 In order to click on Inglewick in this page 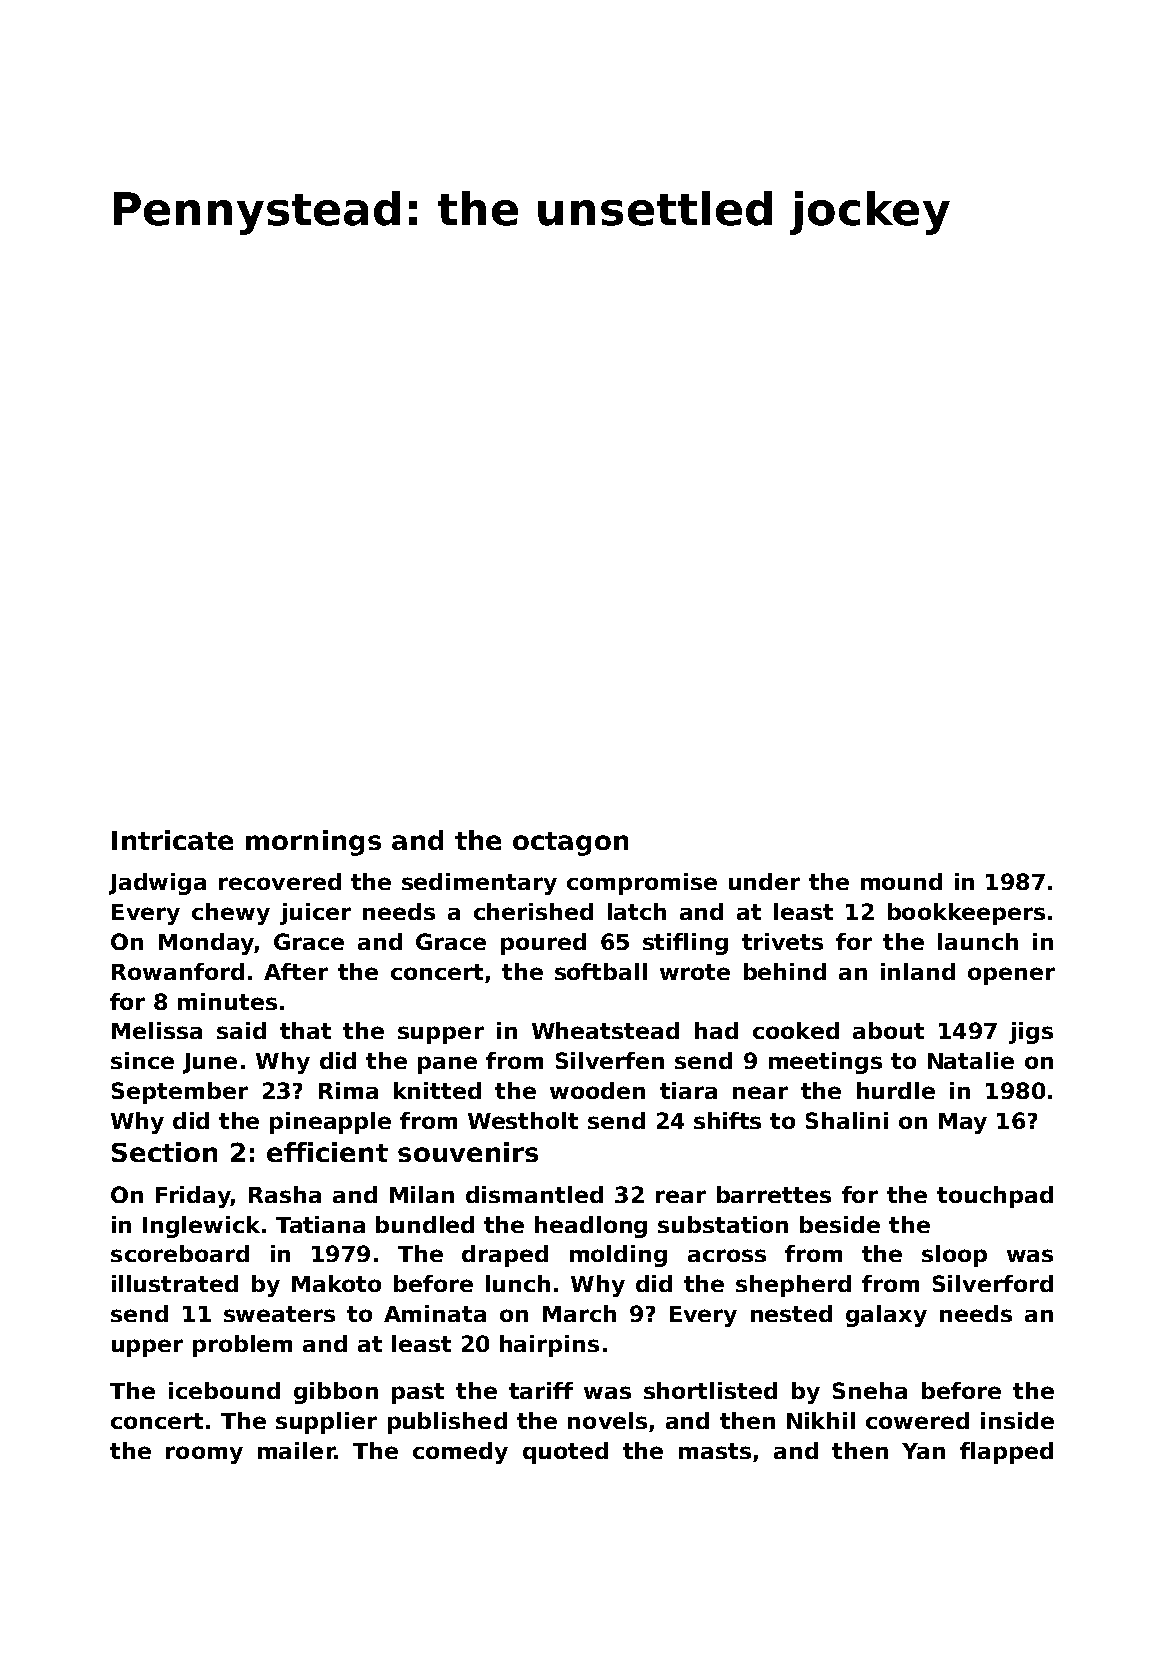, I will do `click(201, 1227)`.
